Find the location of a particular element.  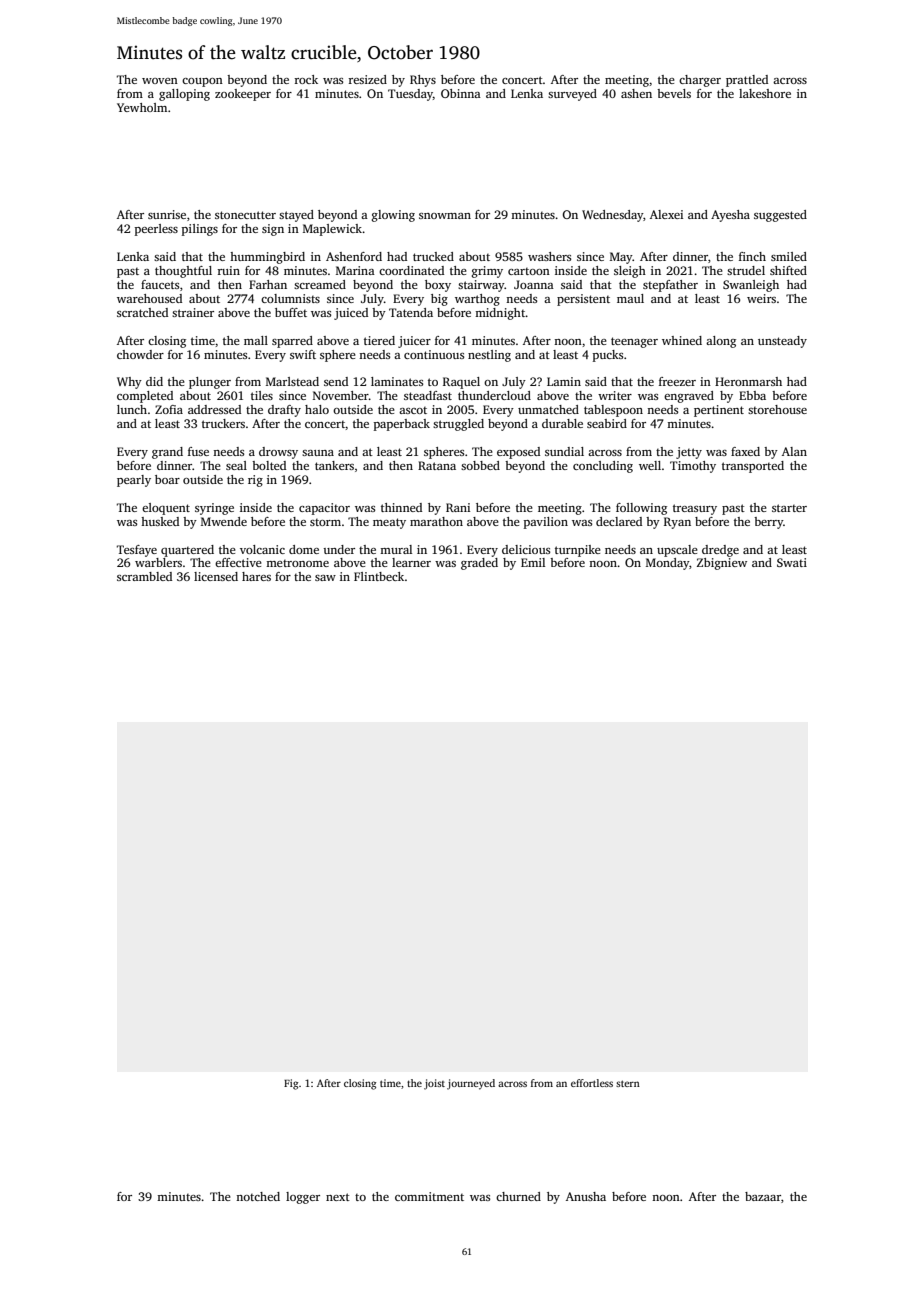

washers is located at coordinates (549, 256).
